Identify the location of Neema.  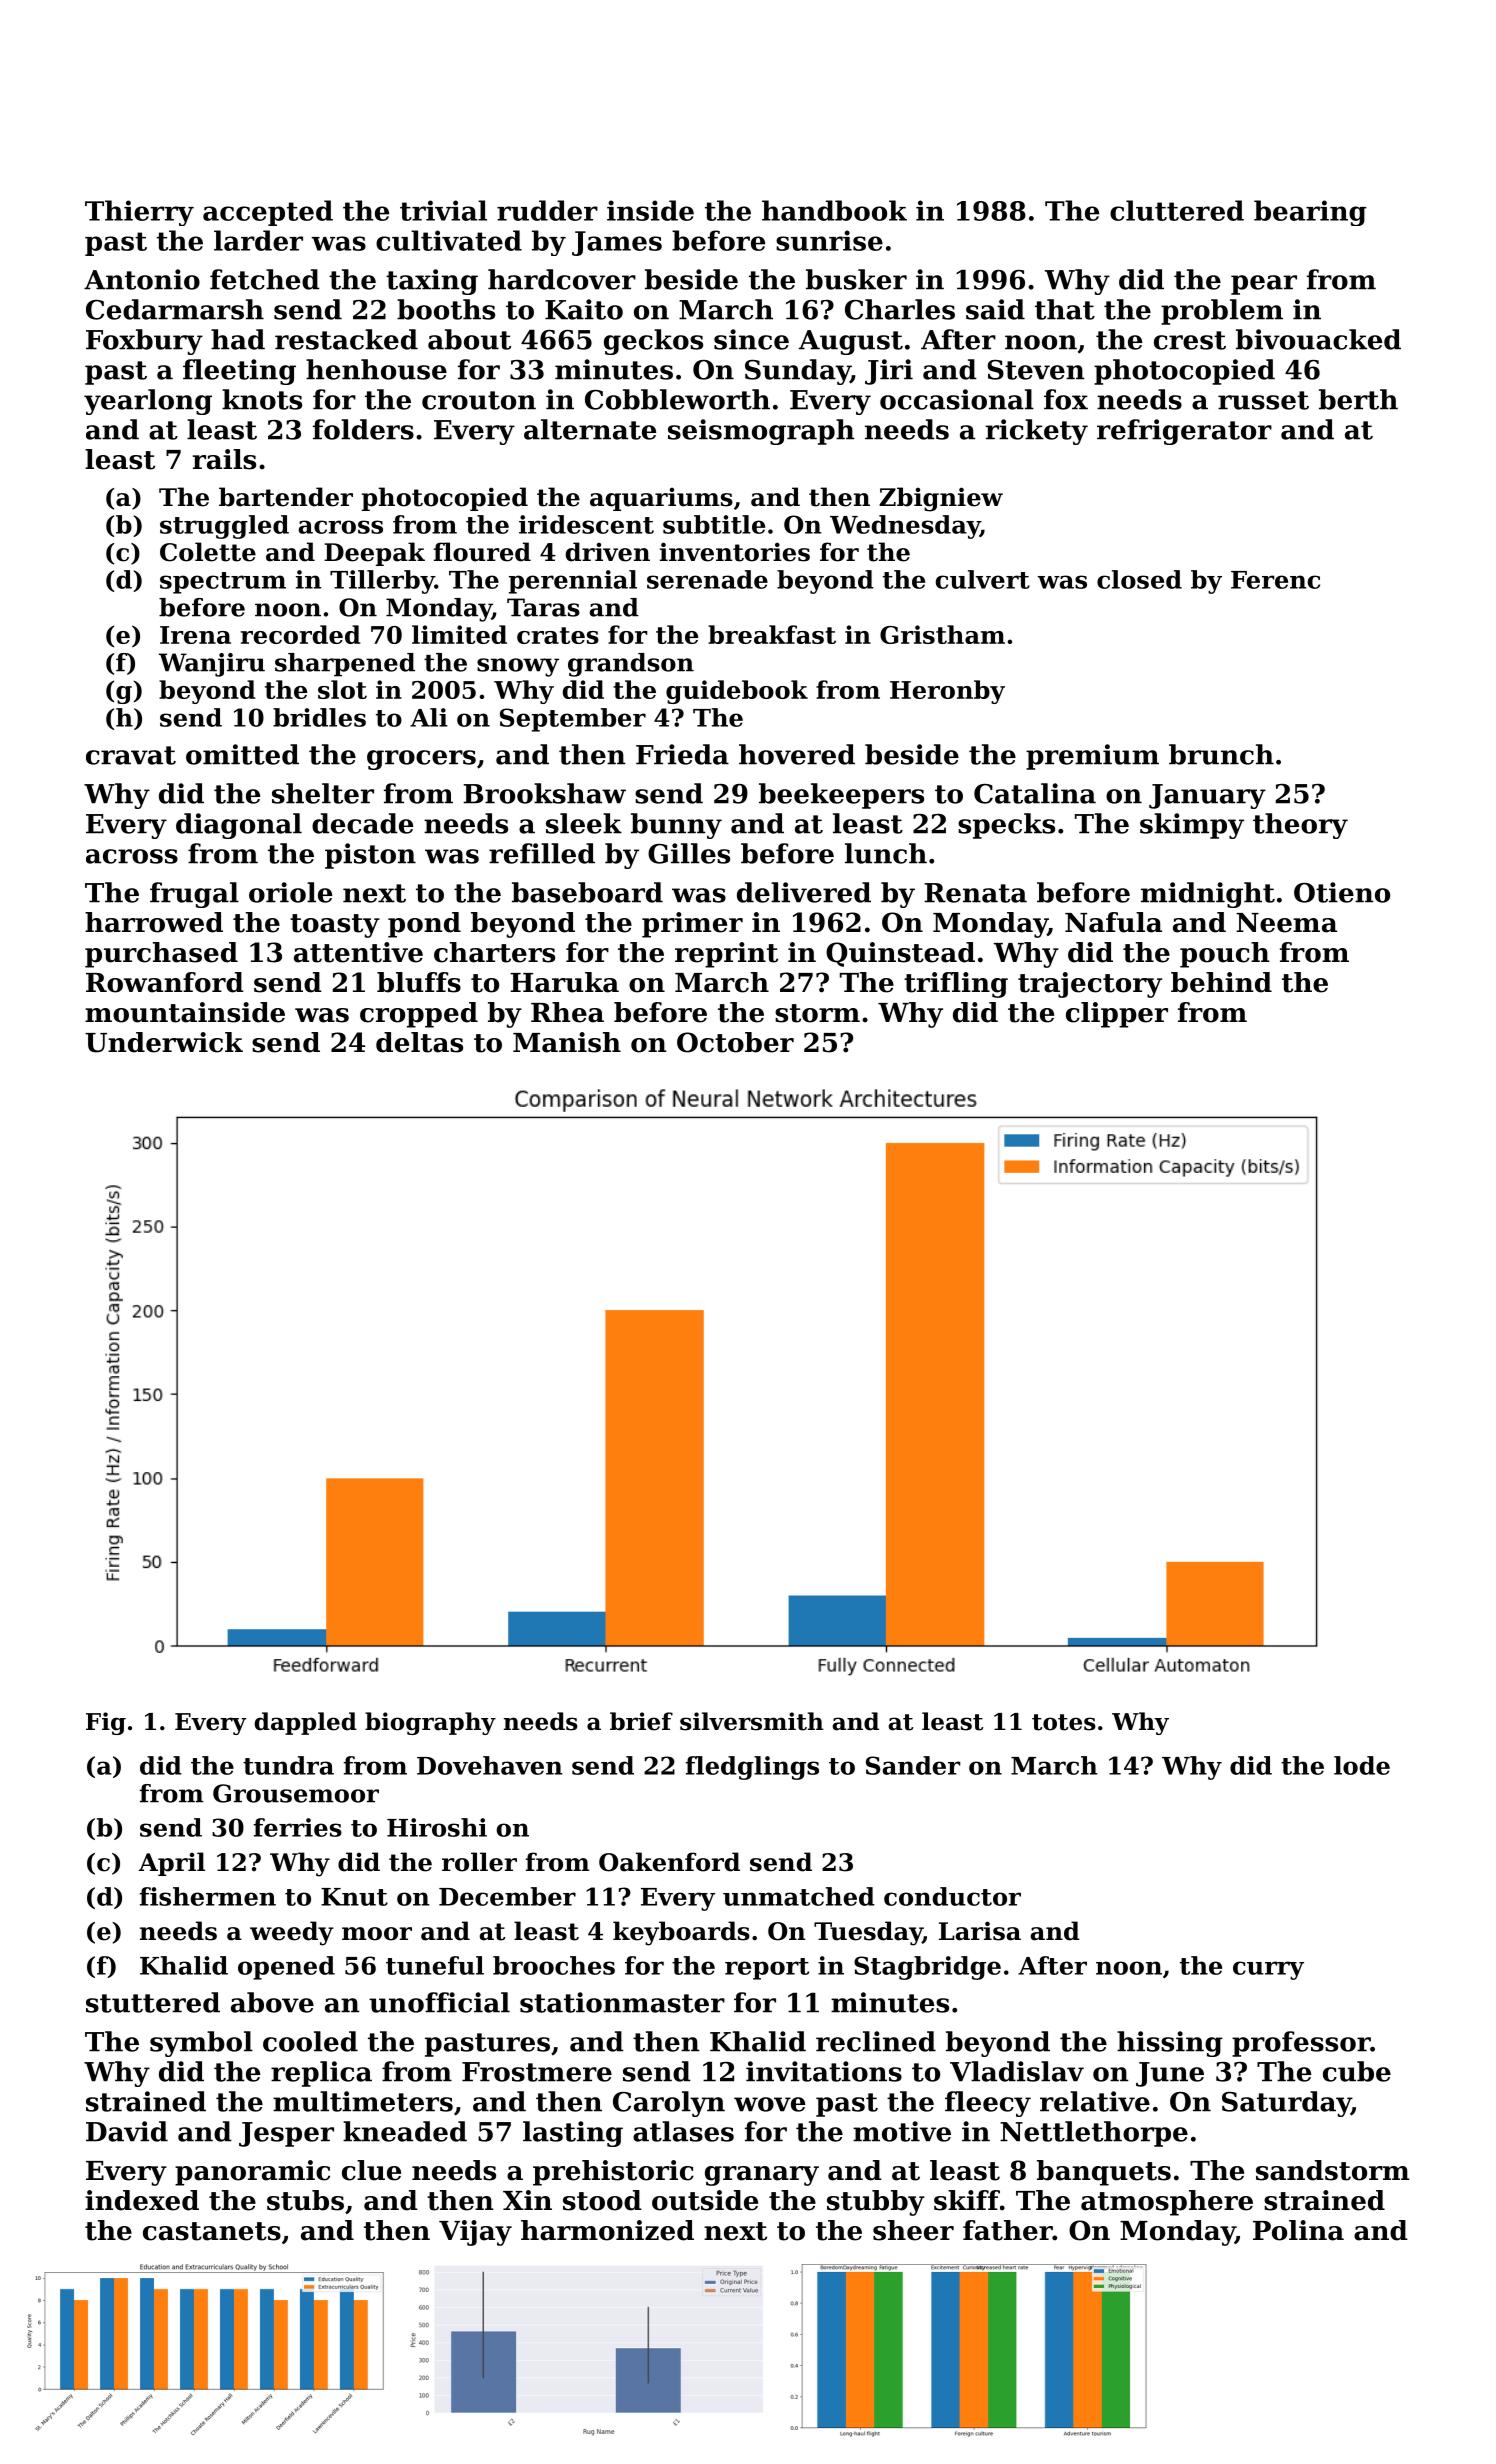
(1286, 923).
